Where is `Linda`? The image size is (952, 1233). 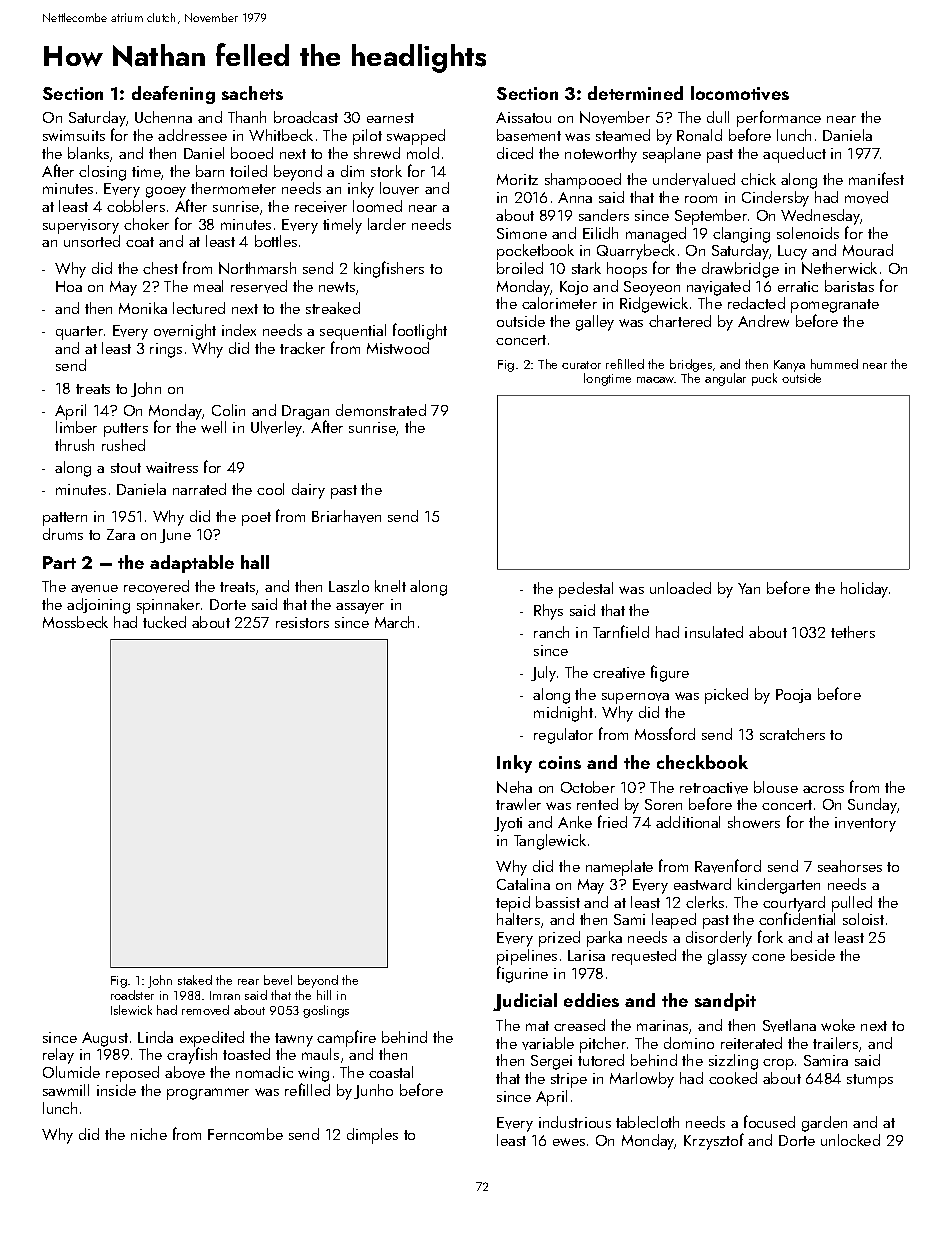
Linda is located at coordinates (155, 1037).
